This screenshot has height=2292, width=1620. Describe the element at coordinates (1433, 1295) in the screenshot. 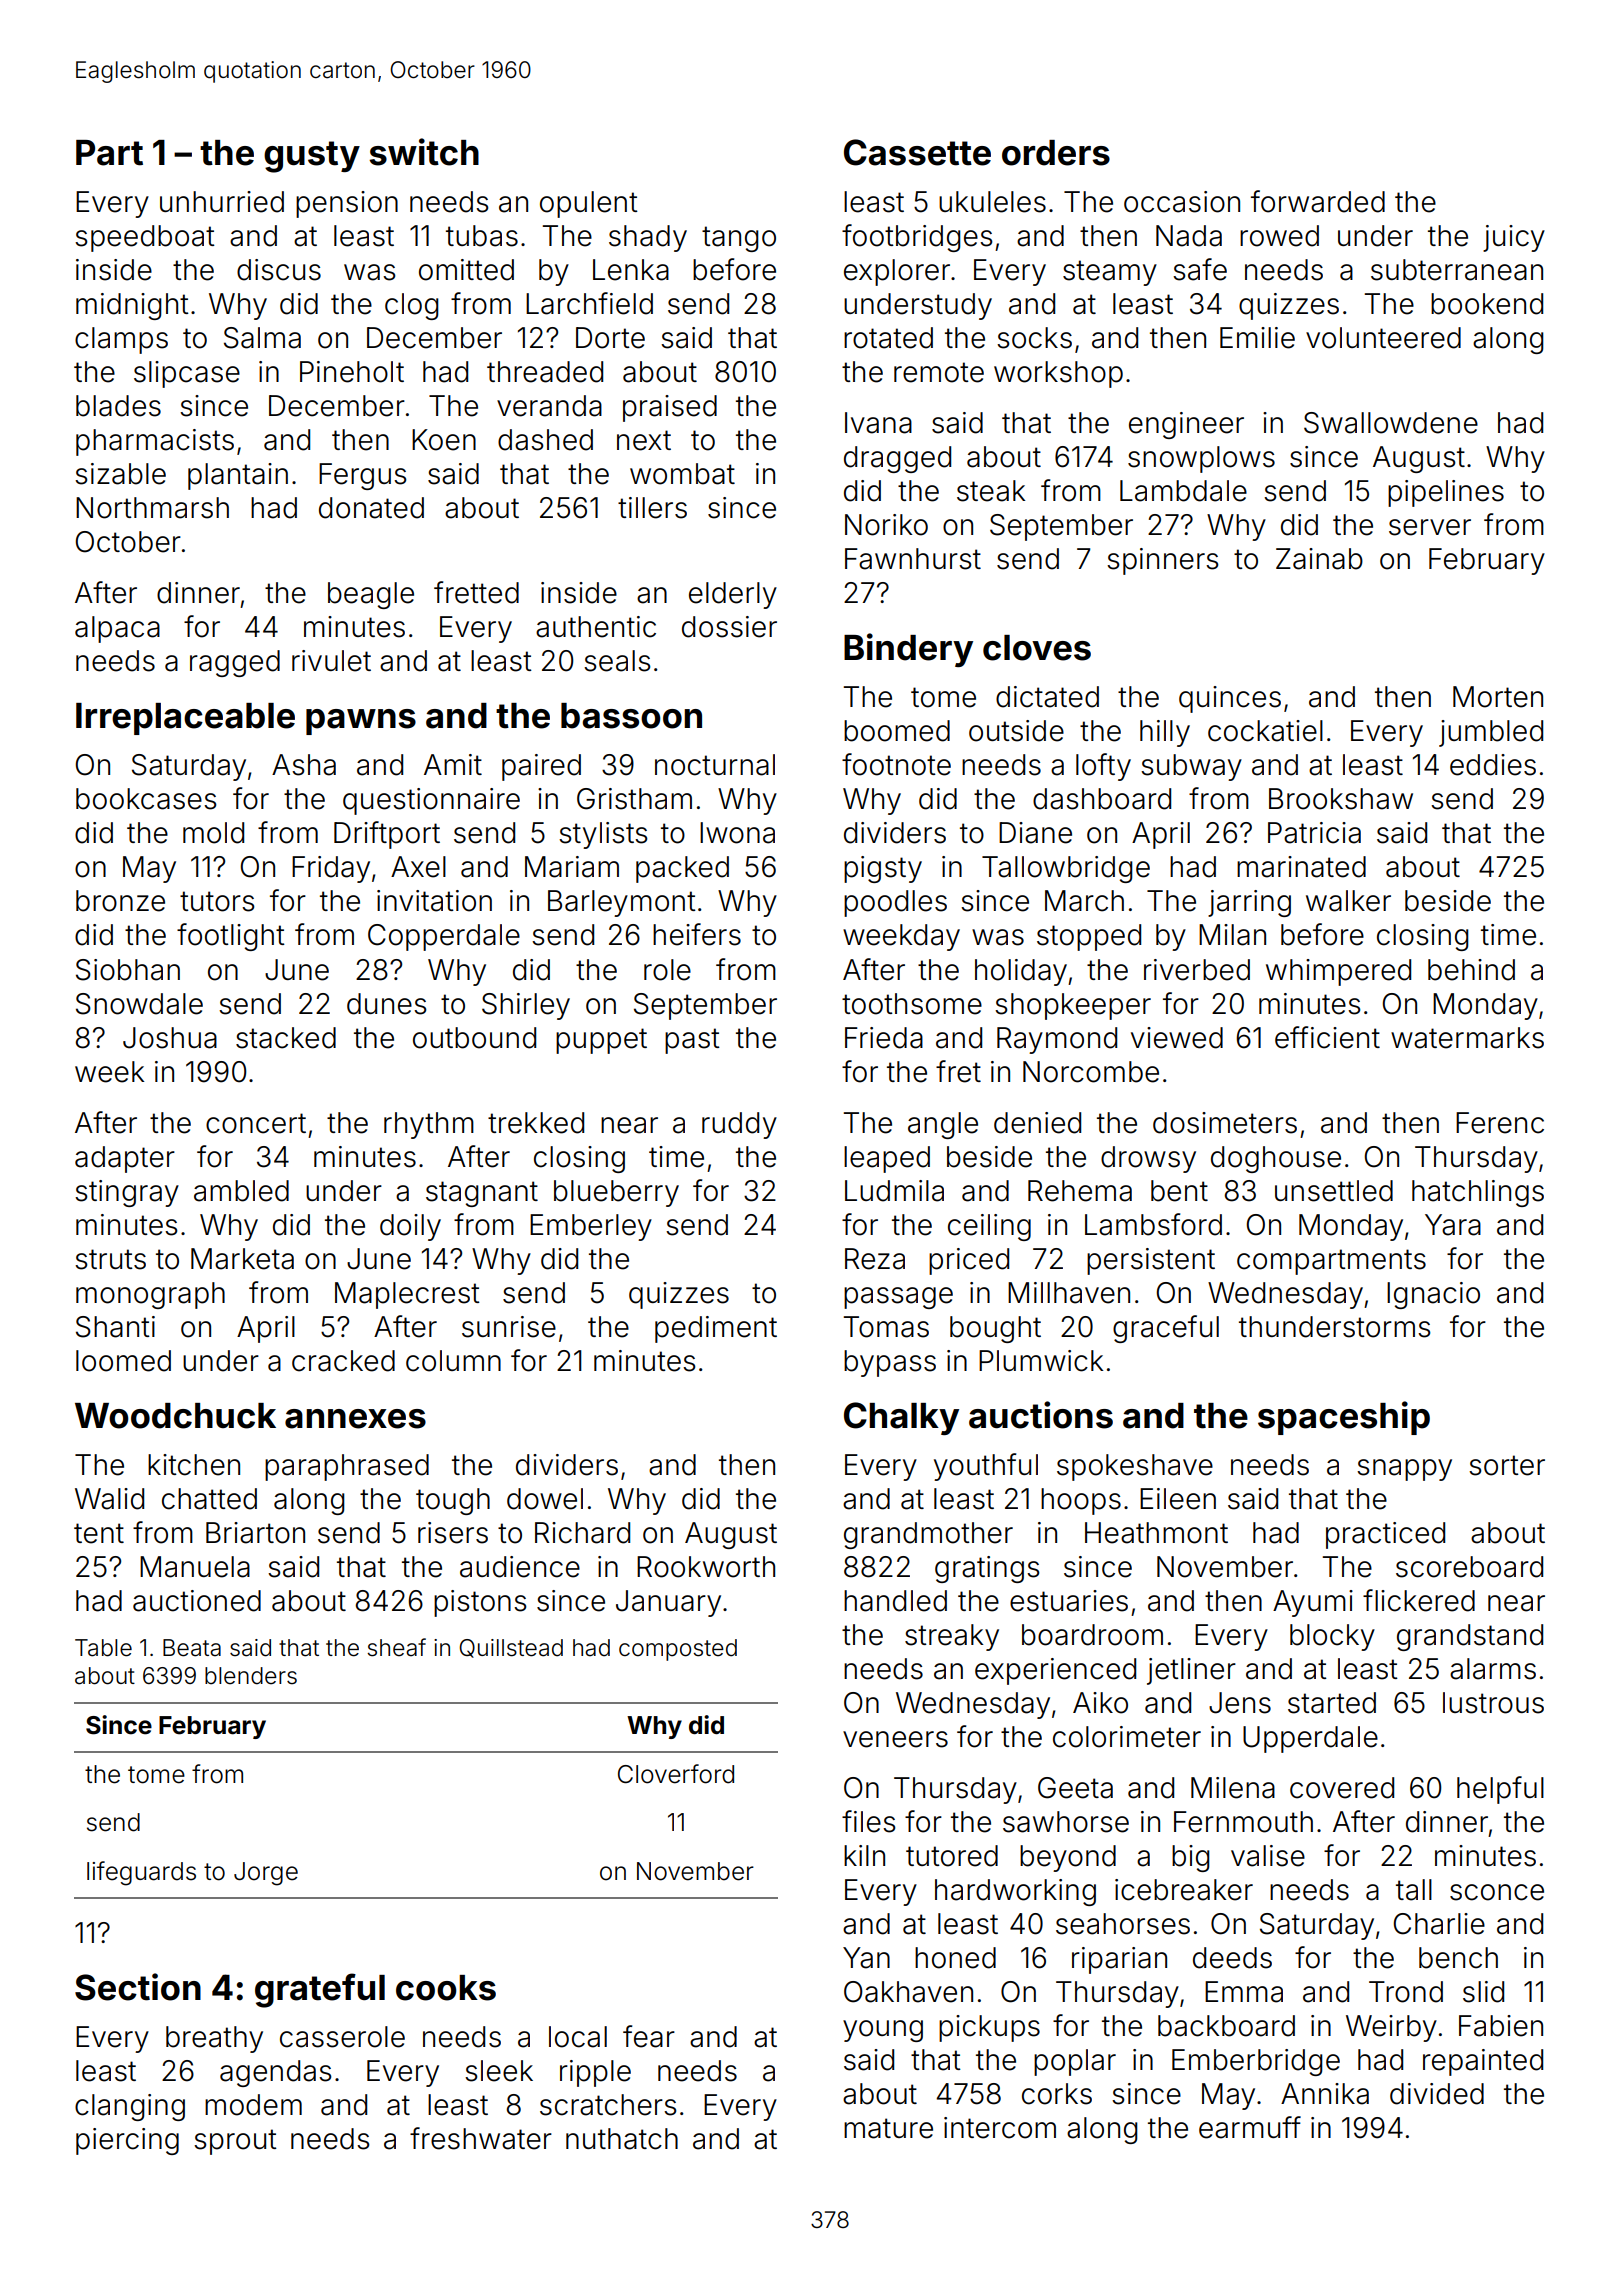

I see `Ignacio` at that location.
